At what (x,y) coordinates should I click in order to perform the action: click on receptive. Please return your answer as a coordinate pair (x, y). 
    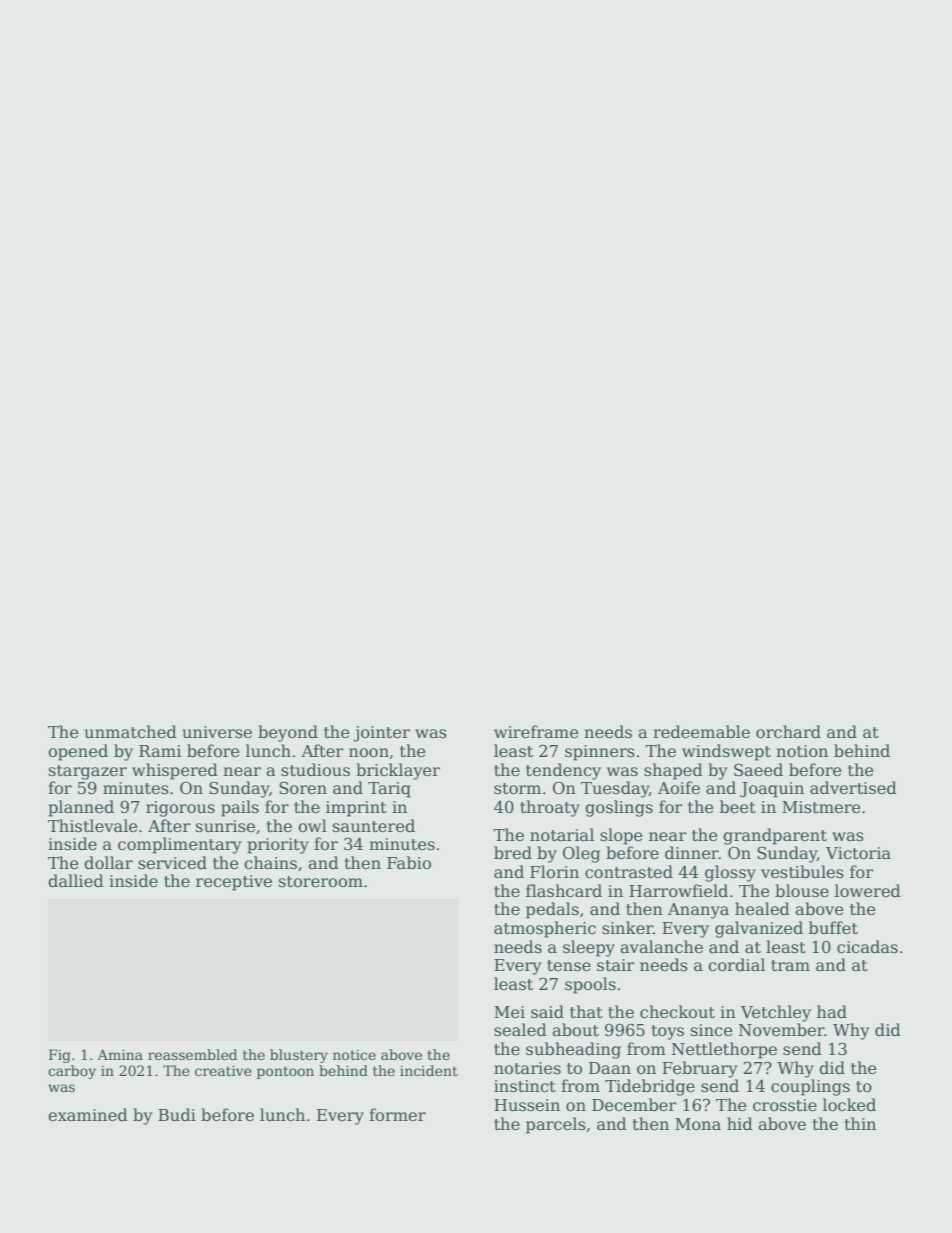
    Looking at the image, I should click on (234, 883).
